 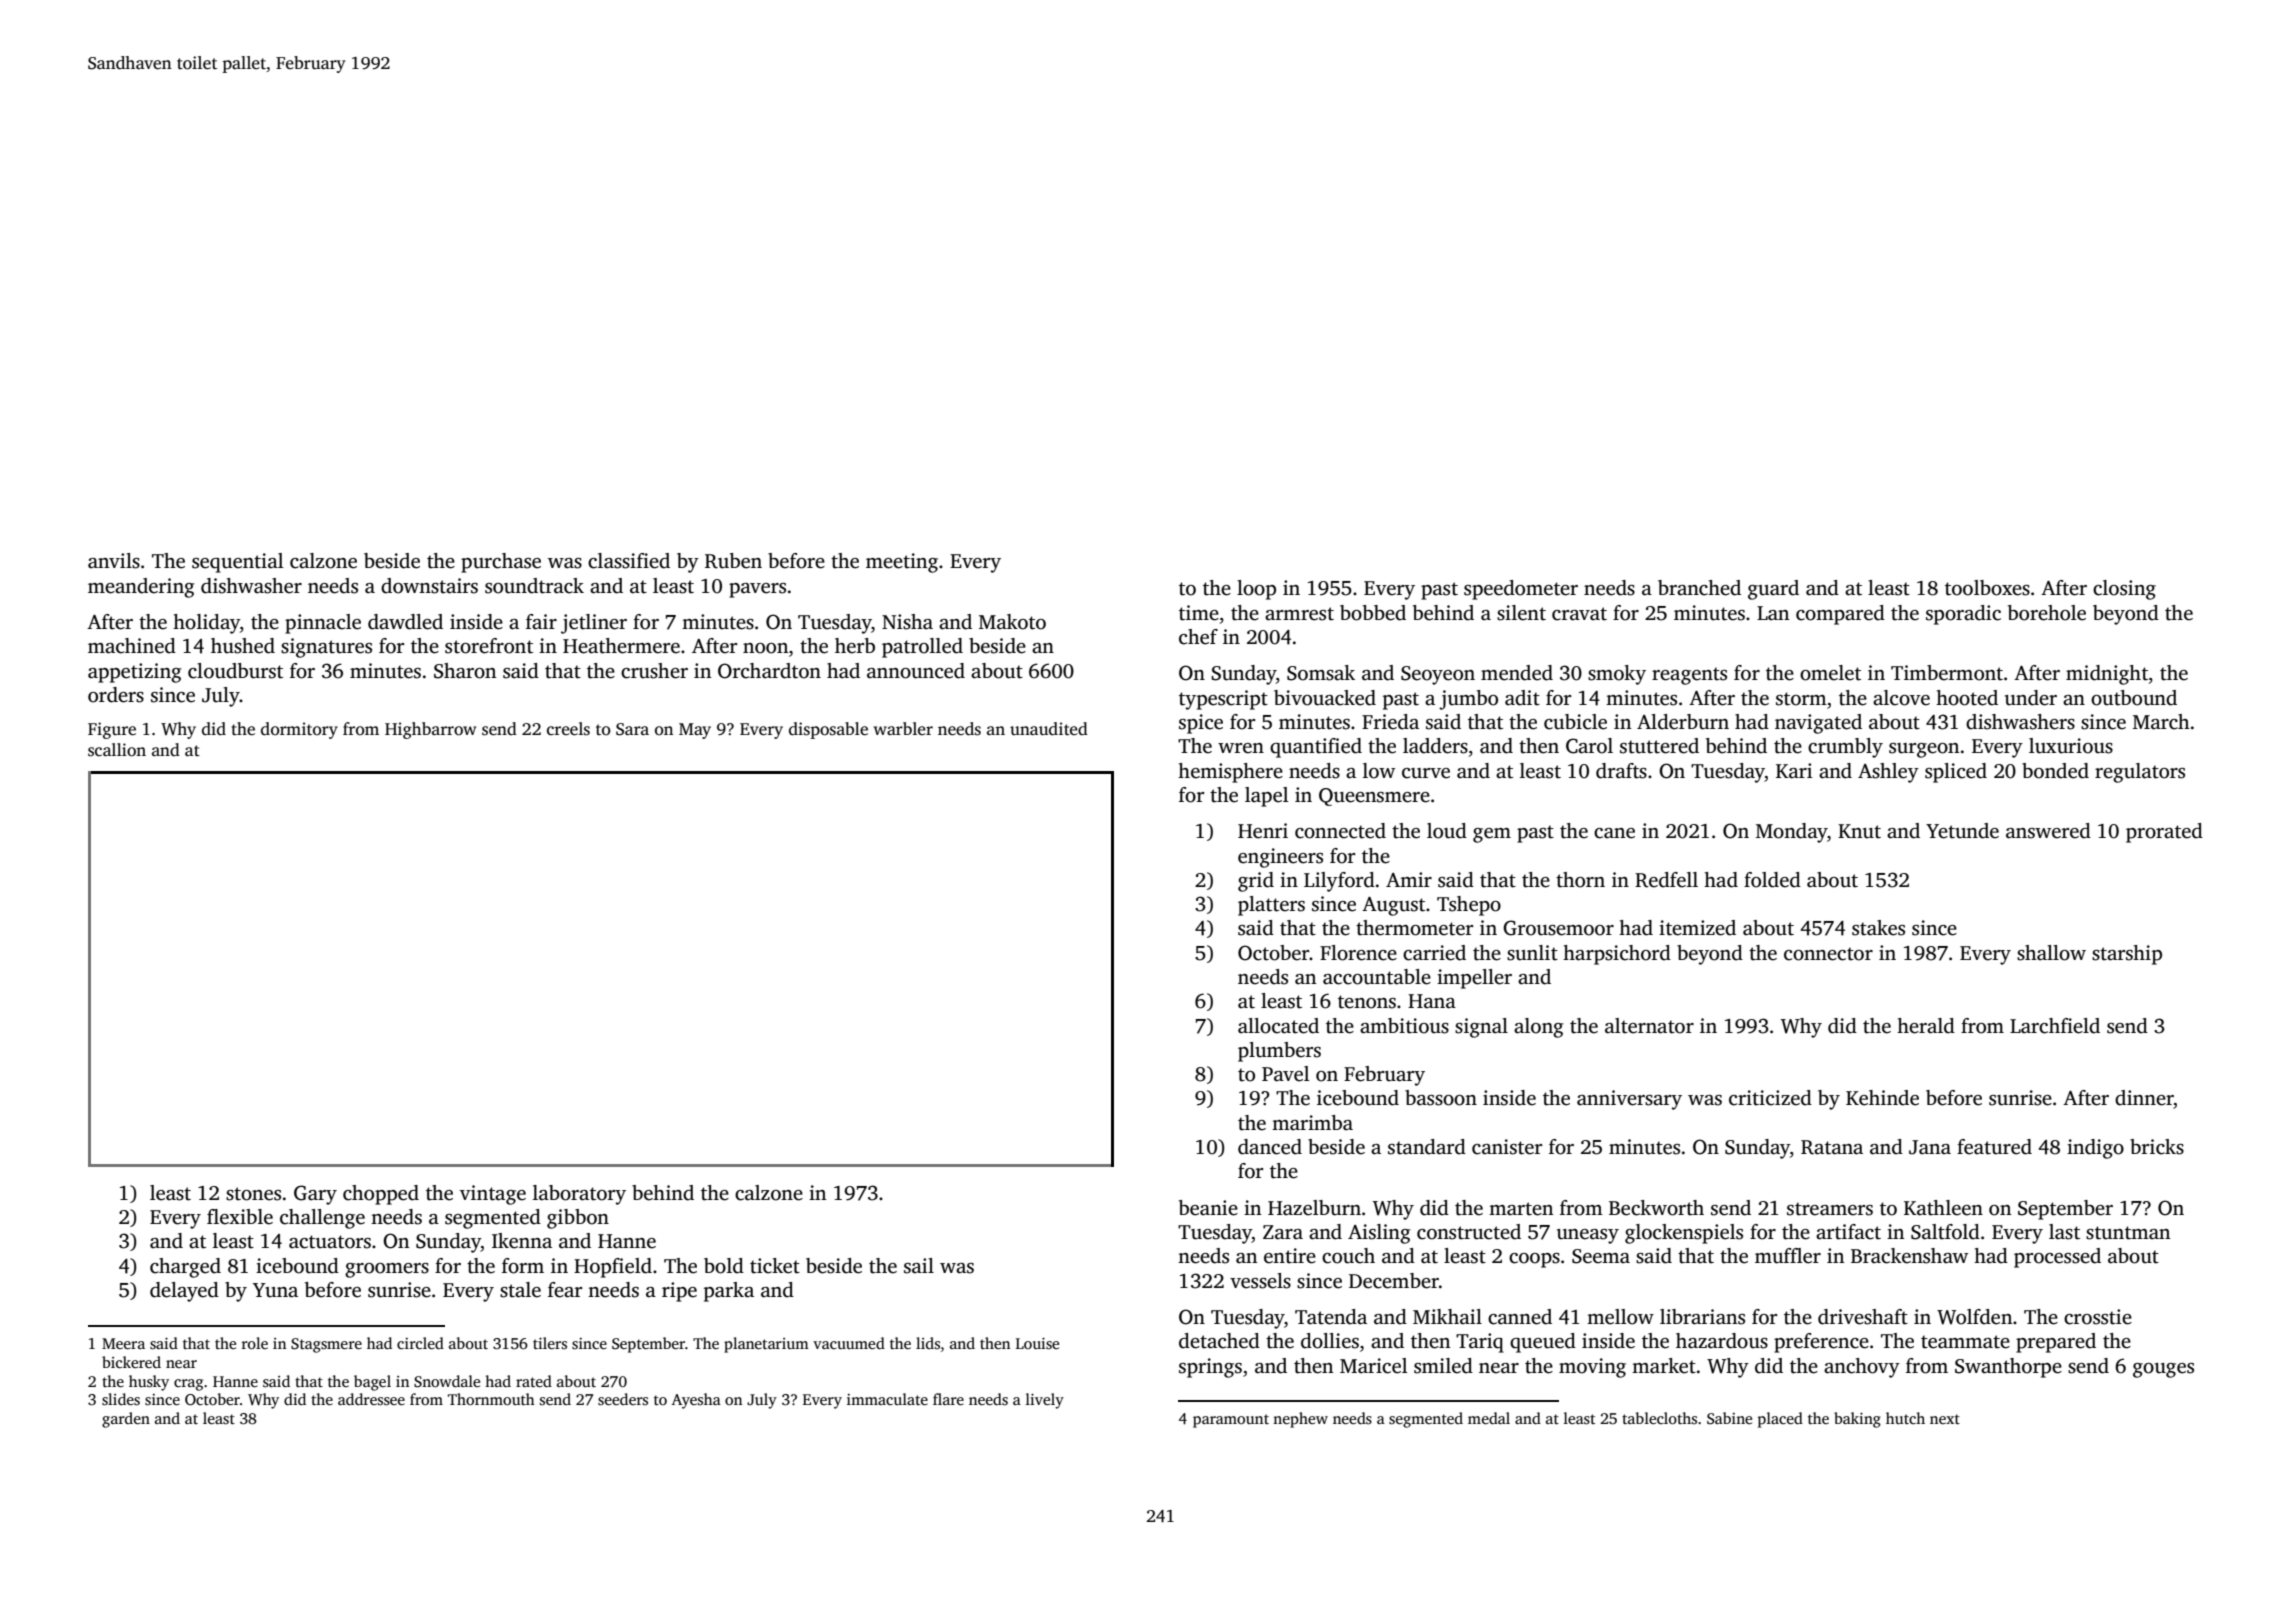 I want to click on meeting, so click(x=902, y=563).
